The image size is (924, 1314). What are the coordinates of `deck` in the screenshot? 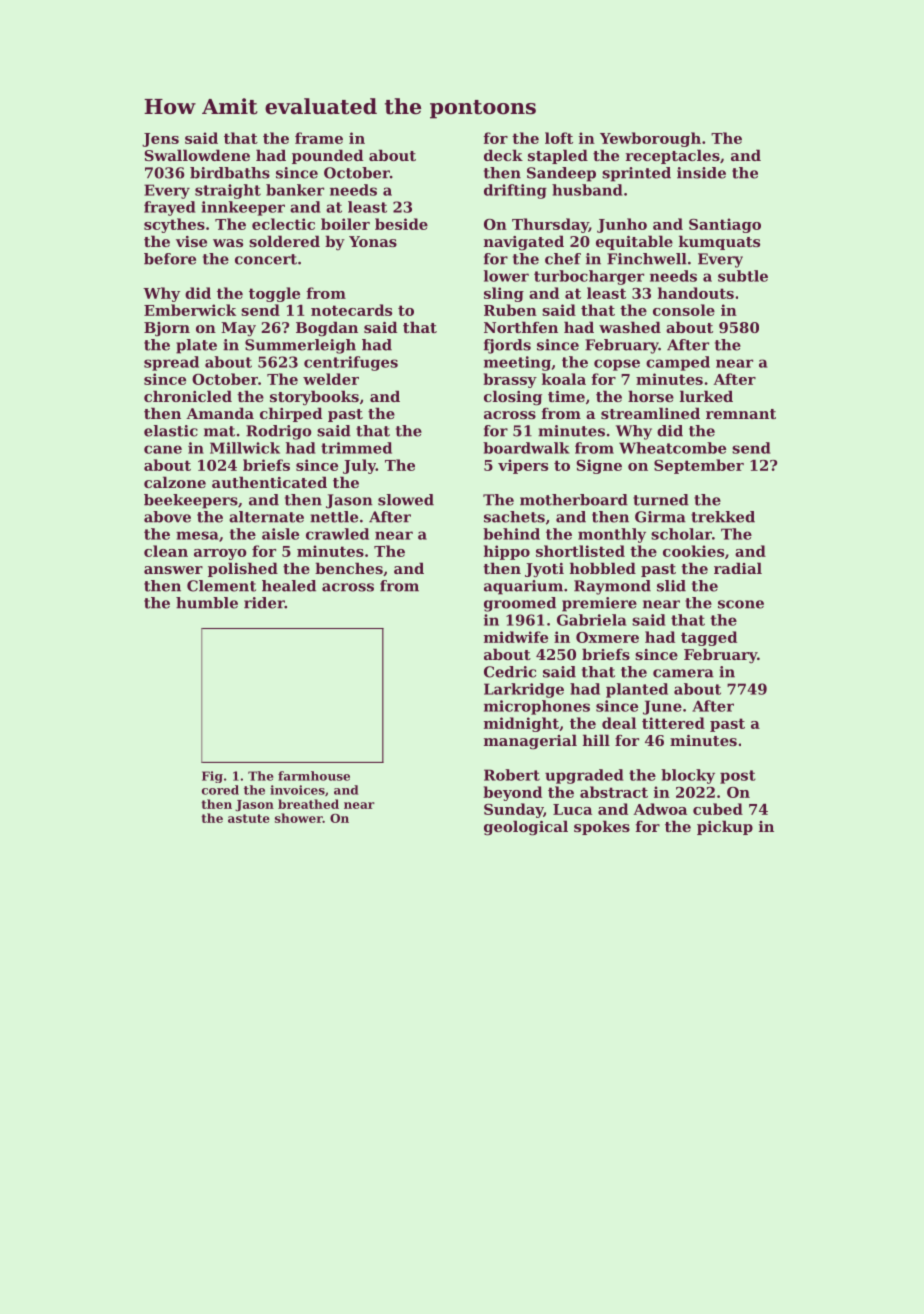 It's located at (503, 155).
